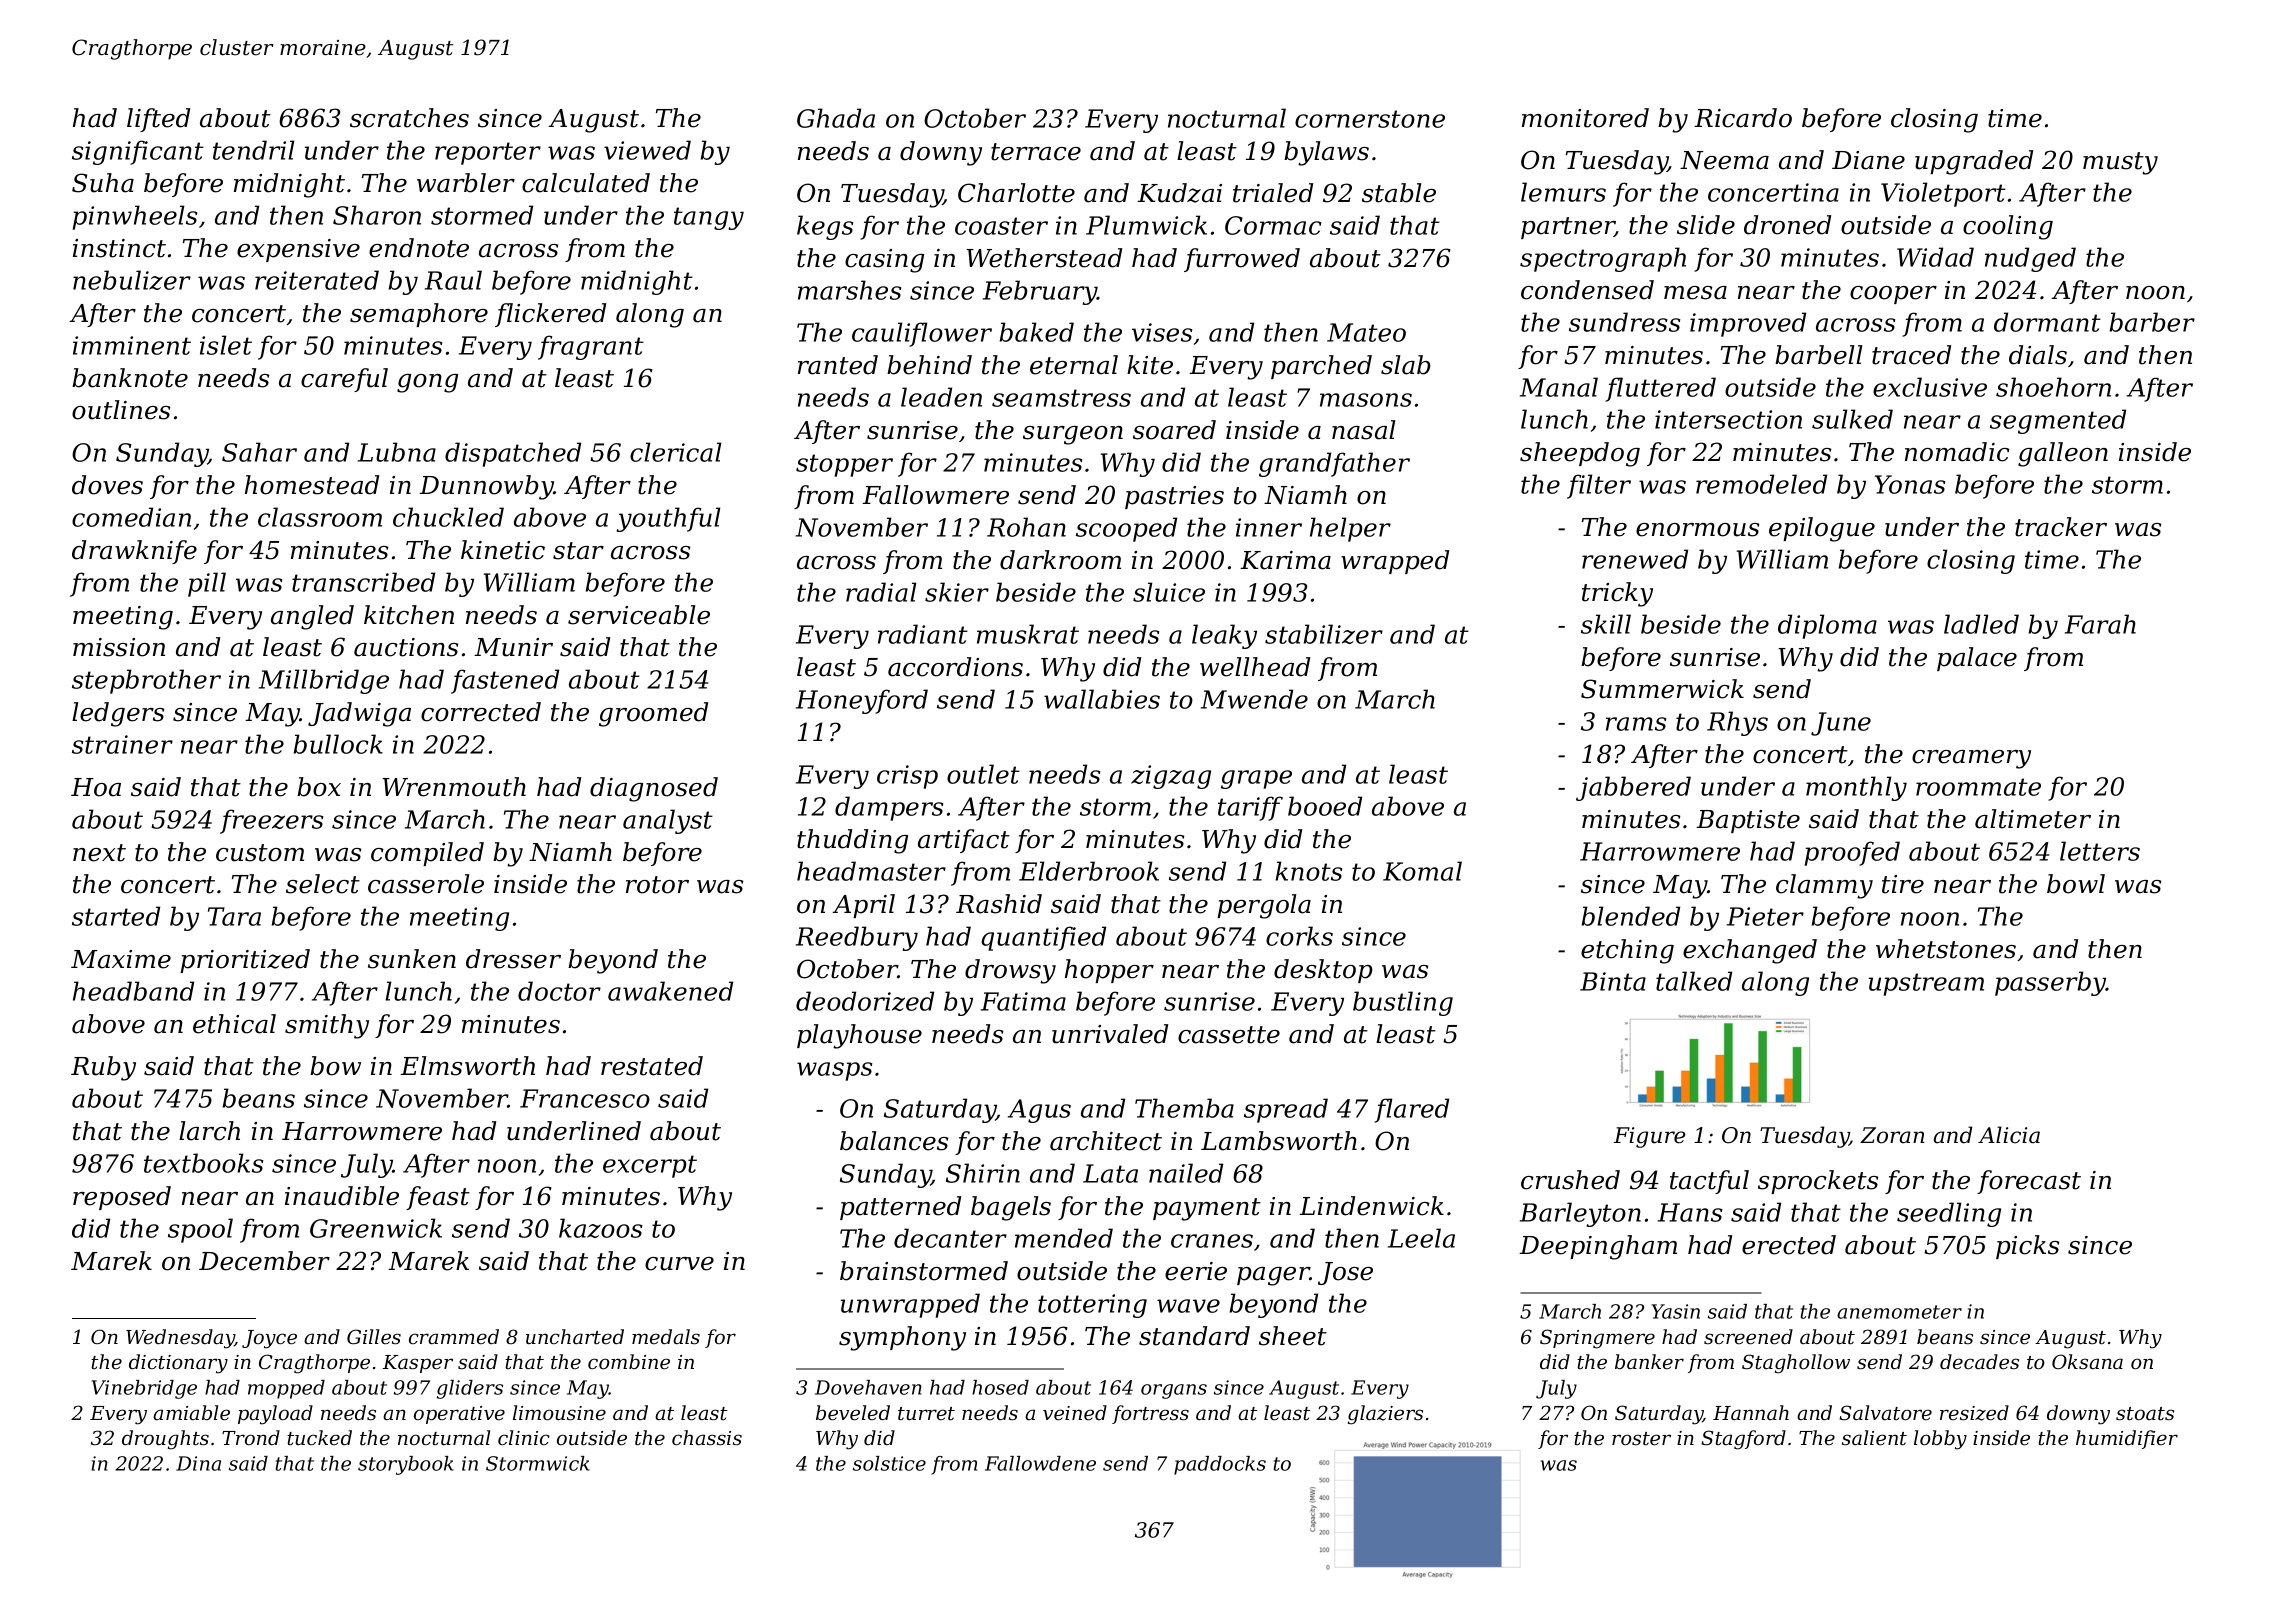 The width and height of the page is (2269, 1605). What do you see at coordinates (1957, 452) in the page?
I see `nomadic` at bounding box center [1957, 452].
